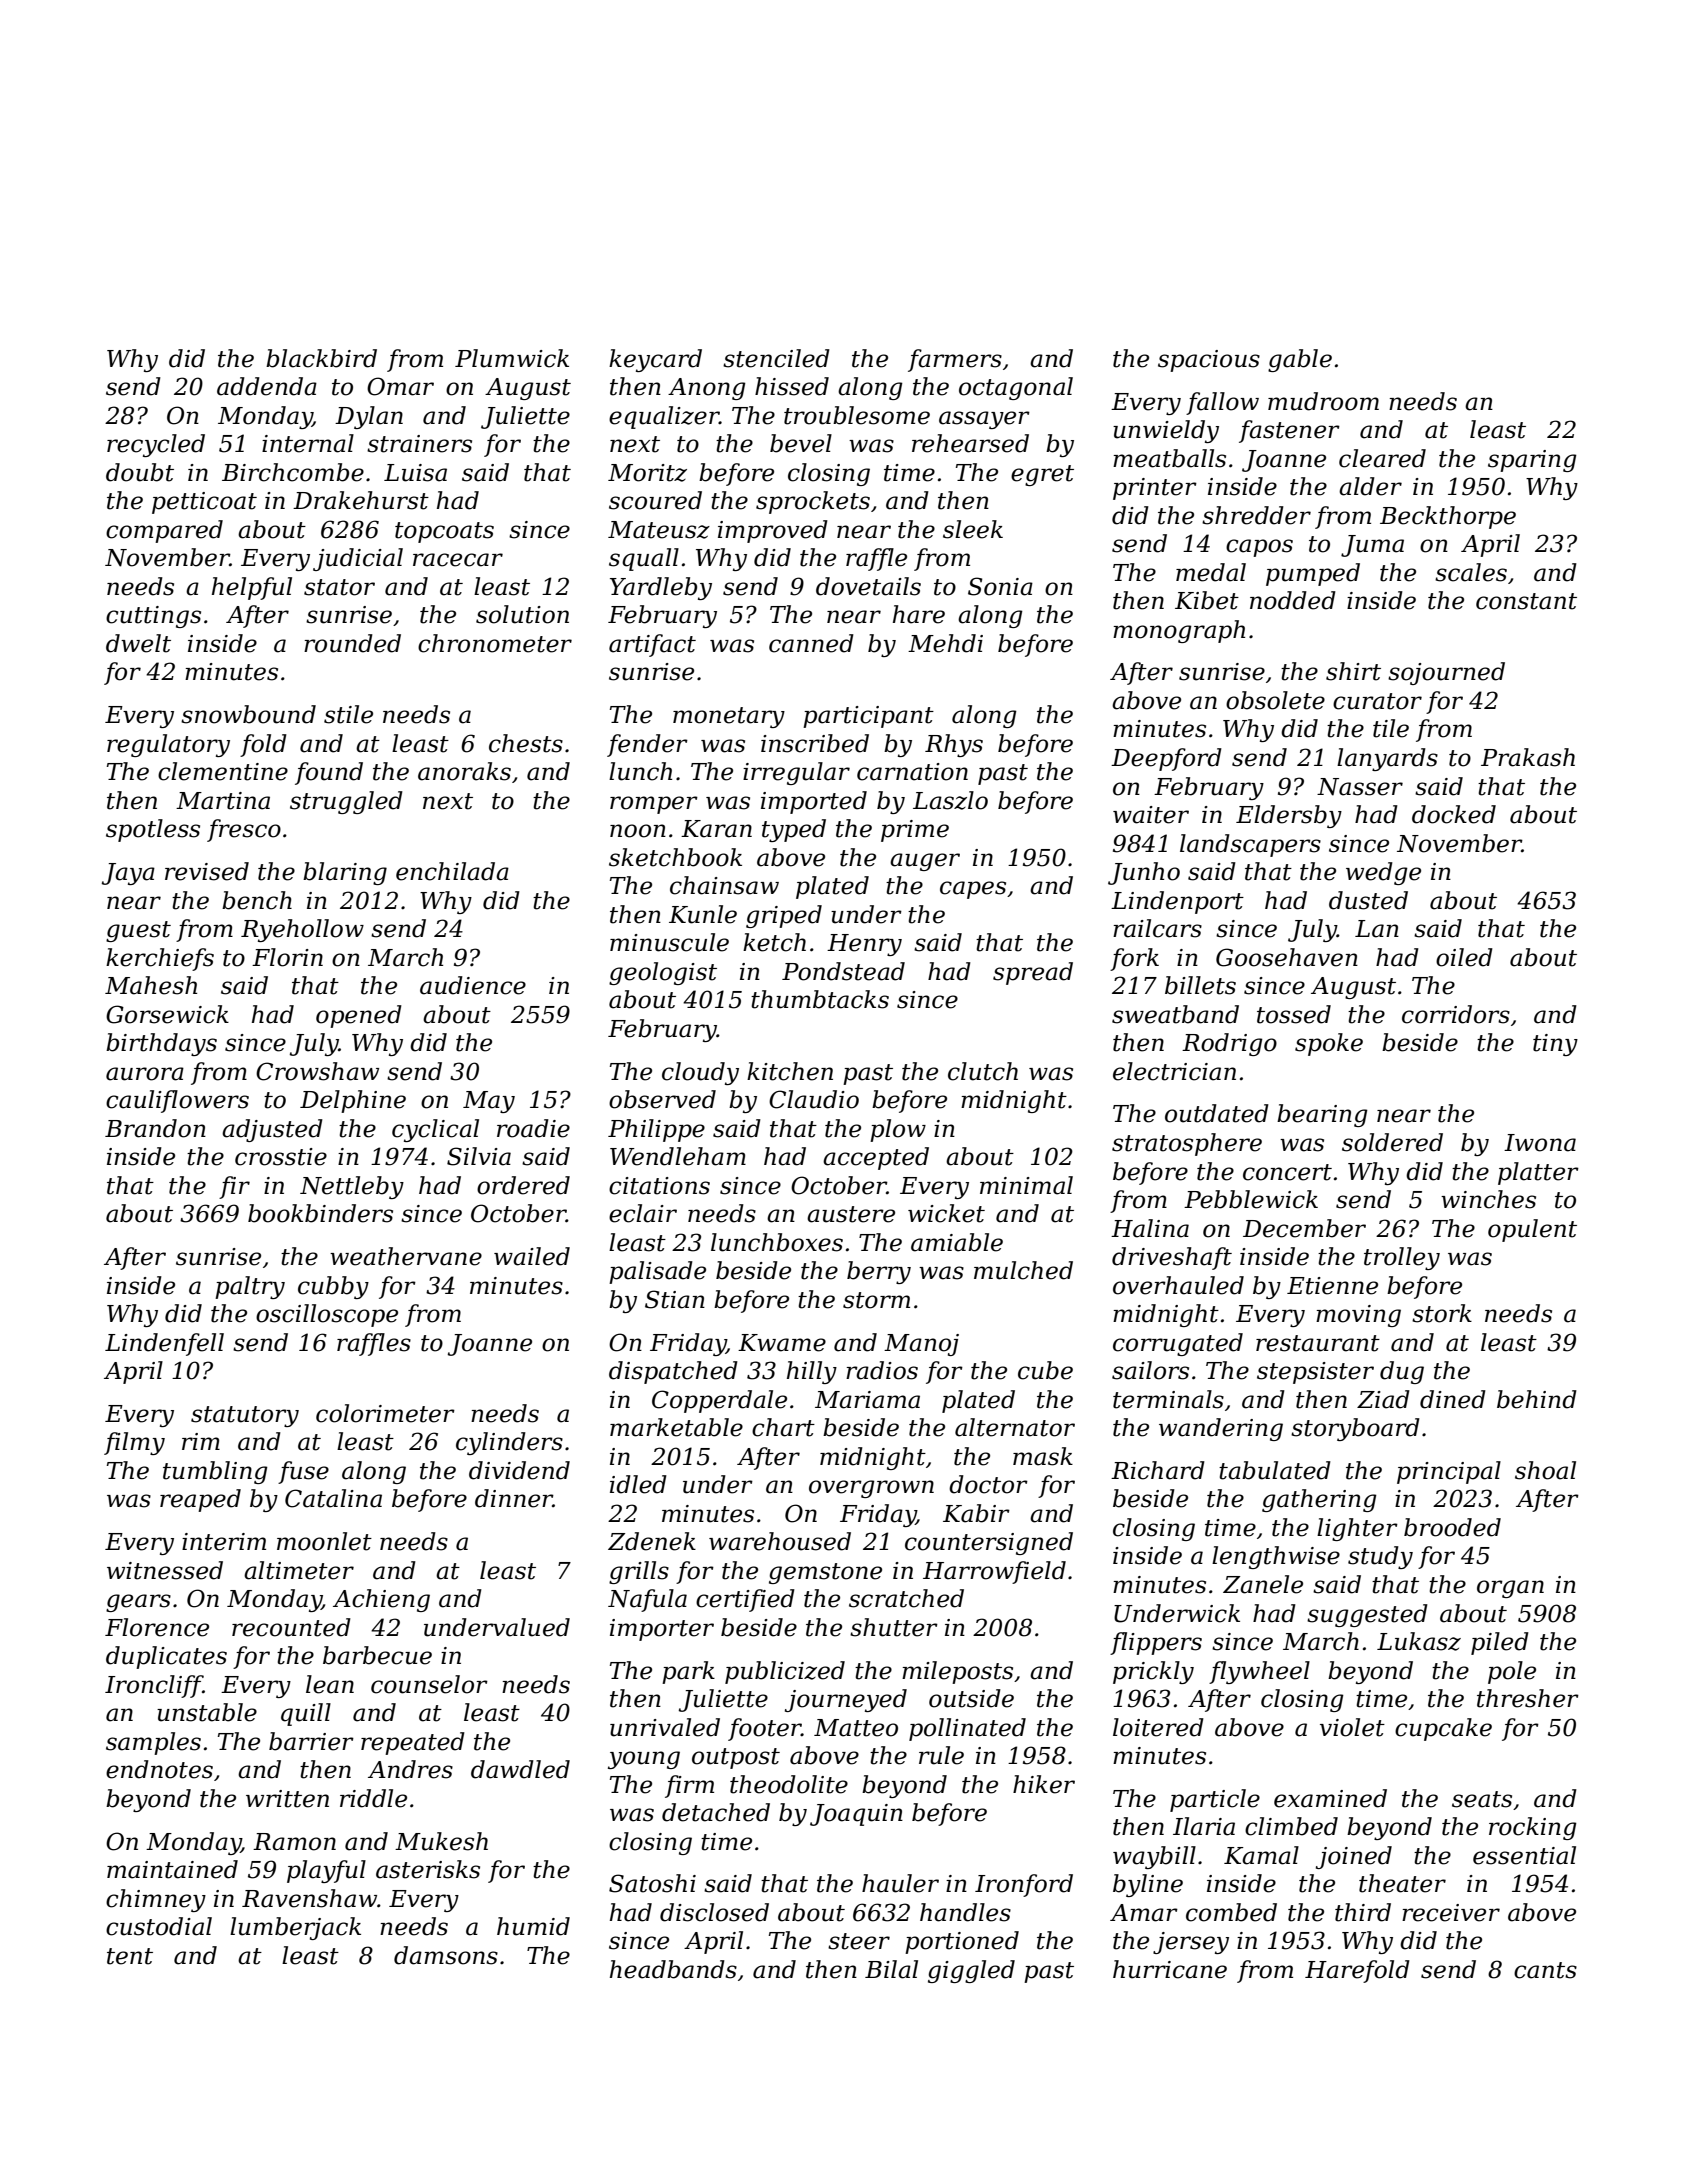  What do you see at coordinates (1024, 1885) in the page?
I see `Ironford` at bounding box center [1024, 1885].
